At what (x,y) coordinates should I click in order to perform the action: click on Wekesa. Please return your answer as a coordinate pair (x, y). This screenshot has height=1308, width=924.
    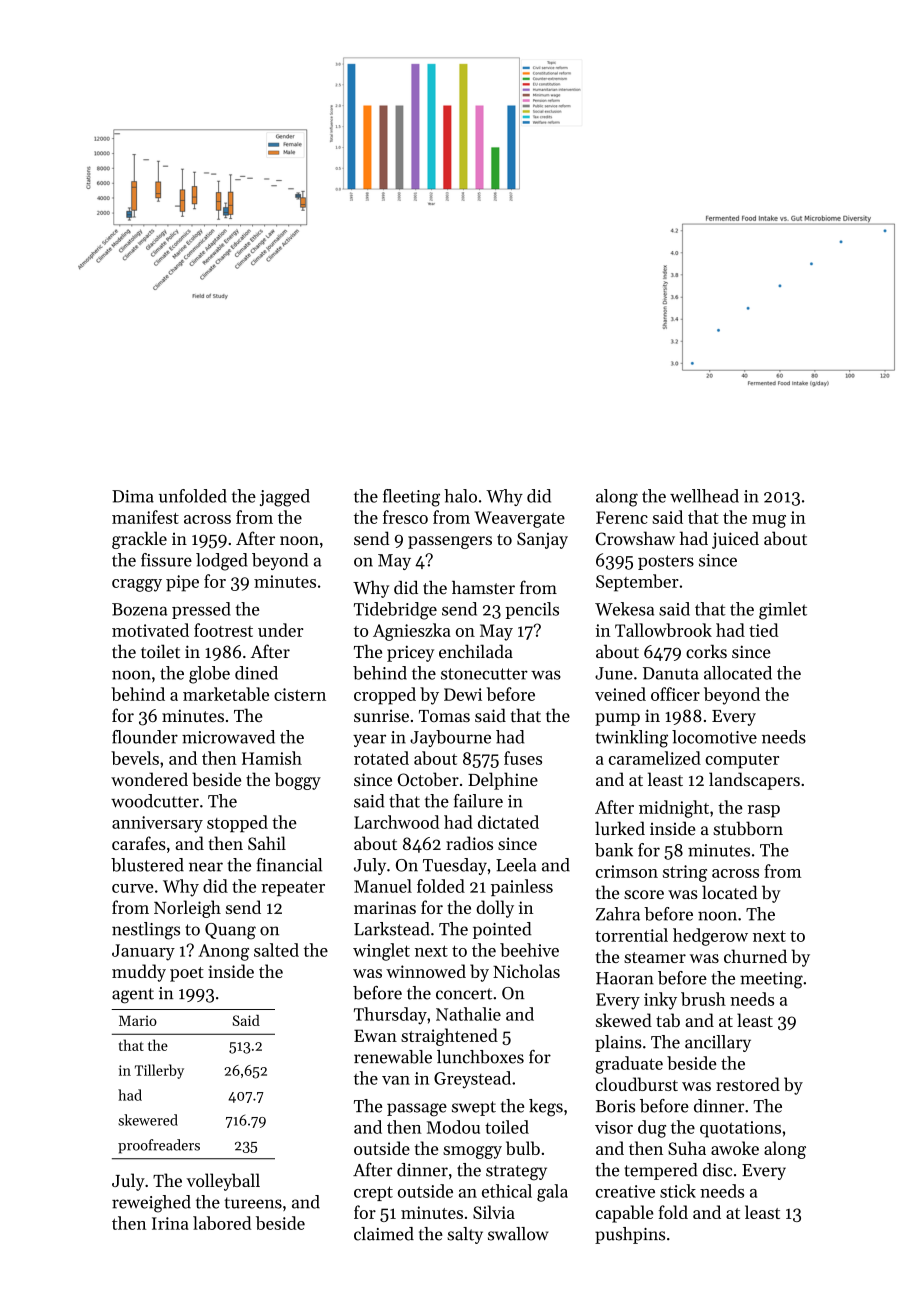
    Looking at the image, I should click on (624, 609).
